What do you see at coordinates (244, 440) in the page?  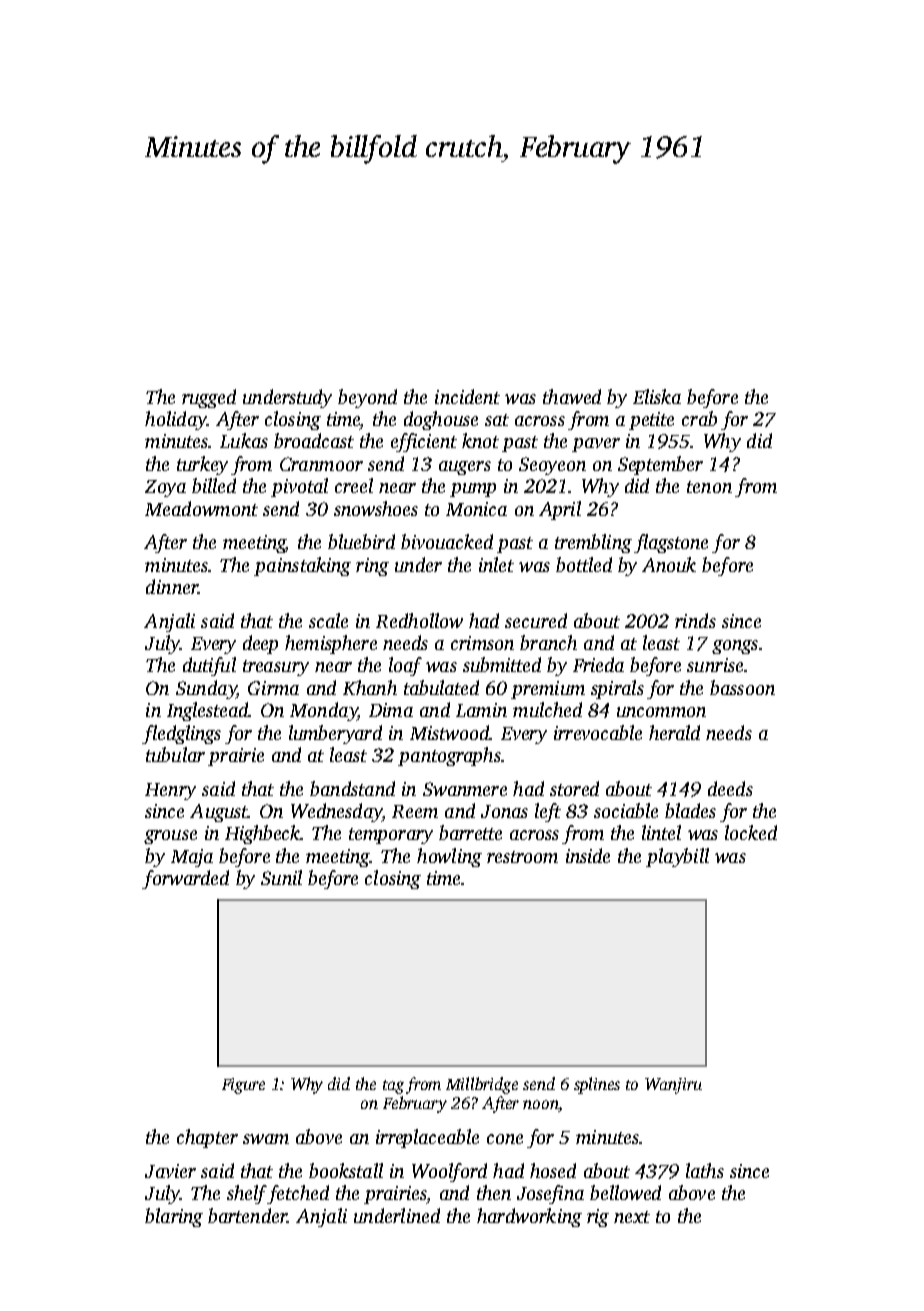 I see `Lukas` at bounding box center [244, 440].
